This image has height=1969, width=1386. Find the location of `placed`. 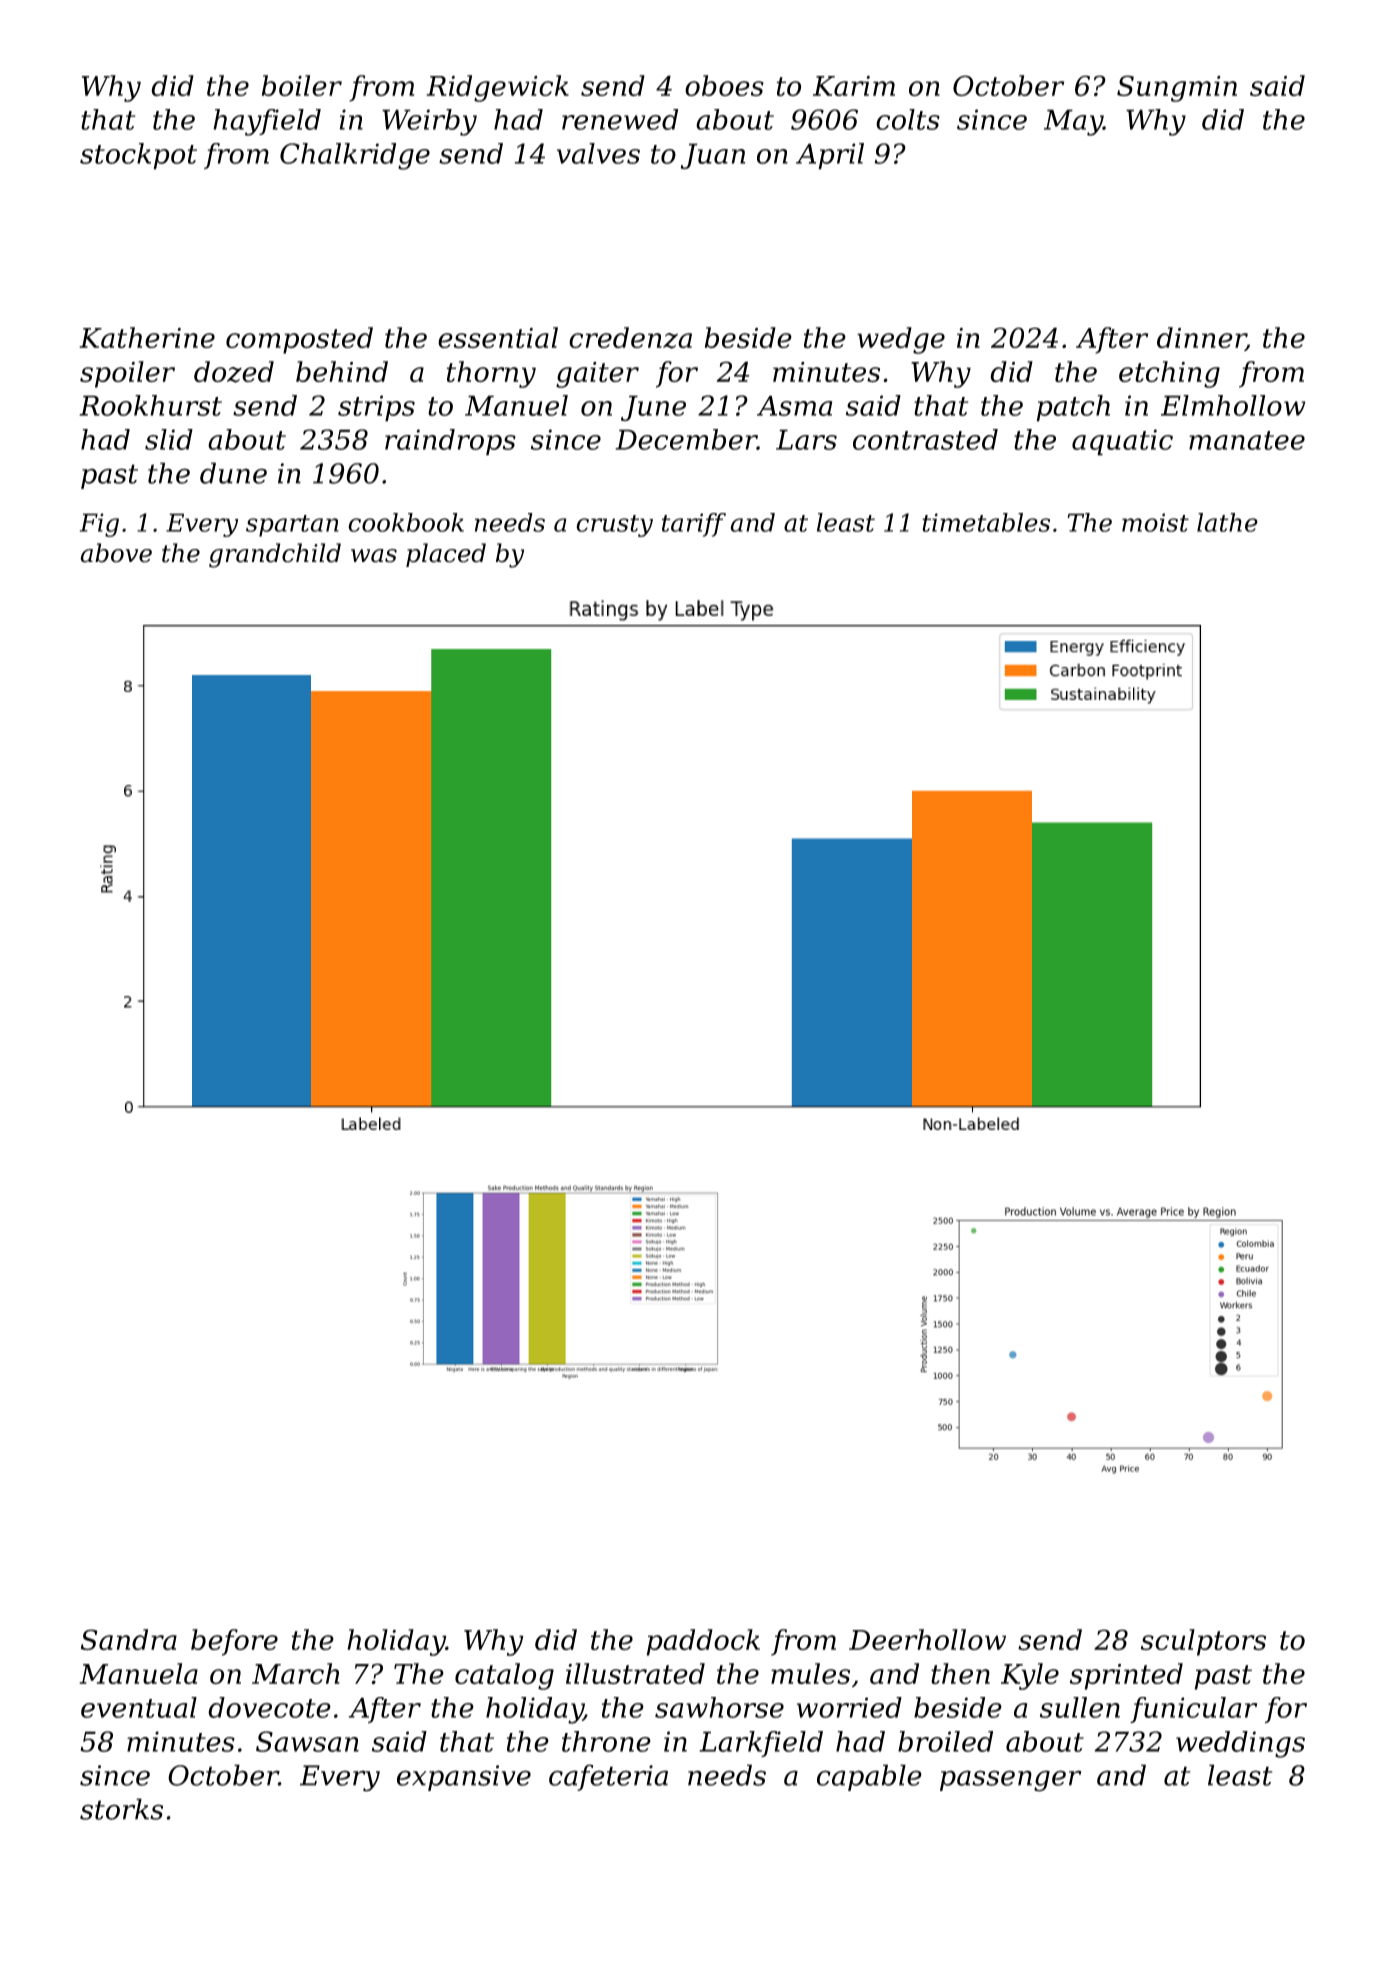

placed is located at coordinates (446, 555).
